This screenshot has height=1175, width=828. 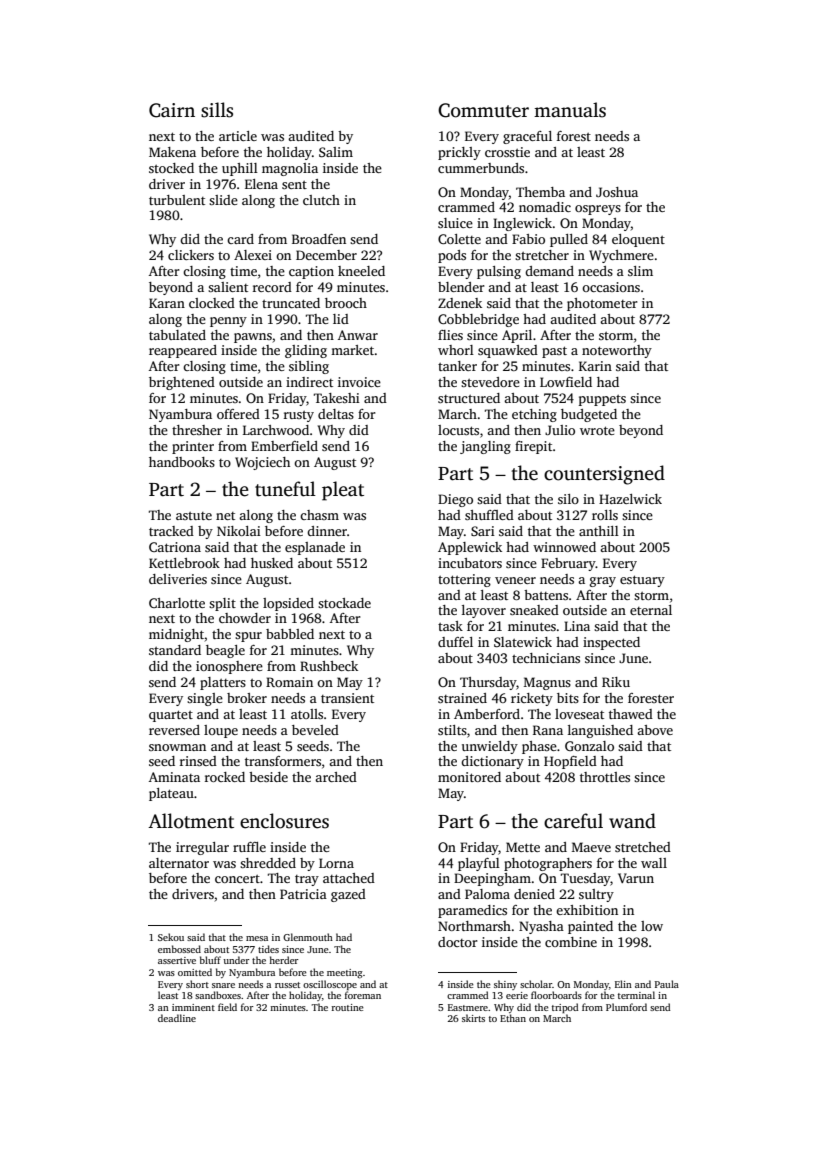 I want to click on tripod, so click(x=565, y=1008).
